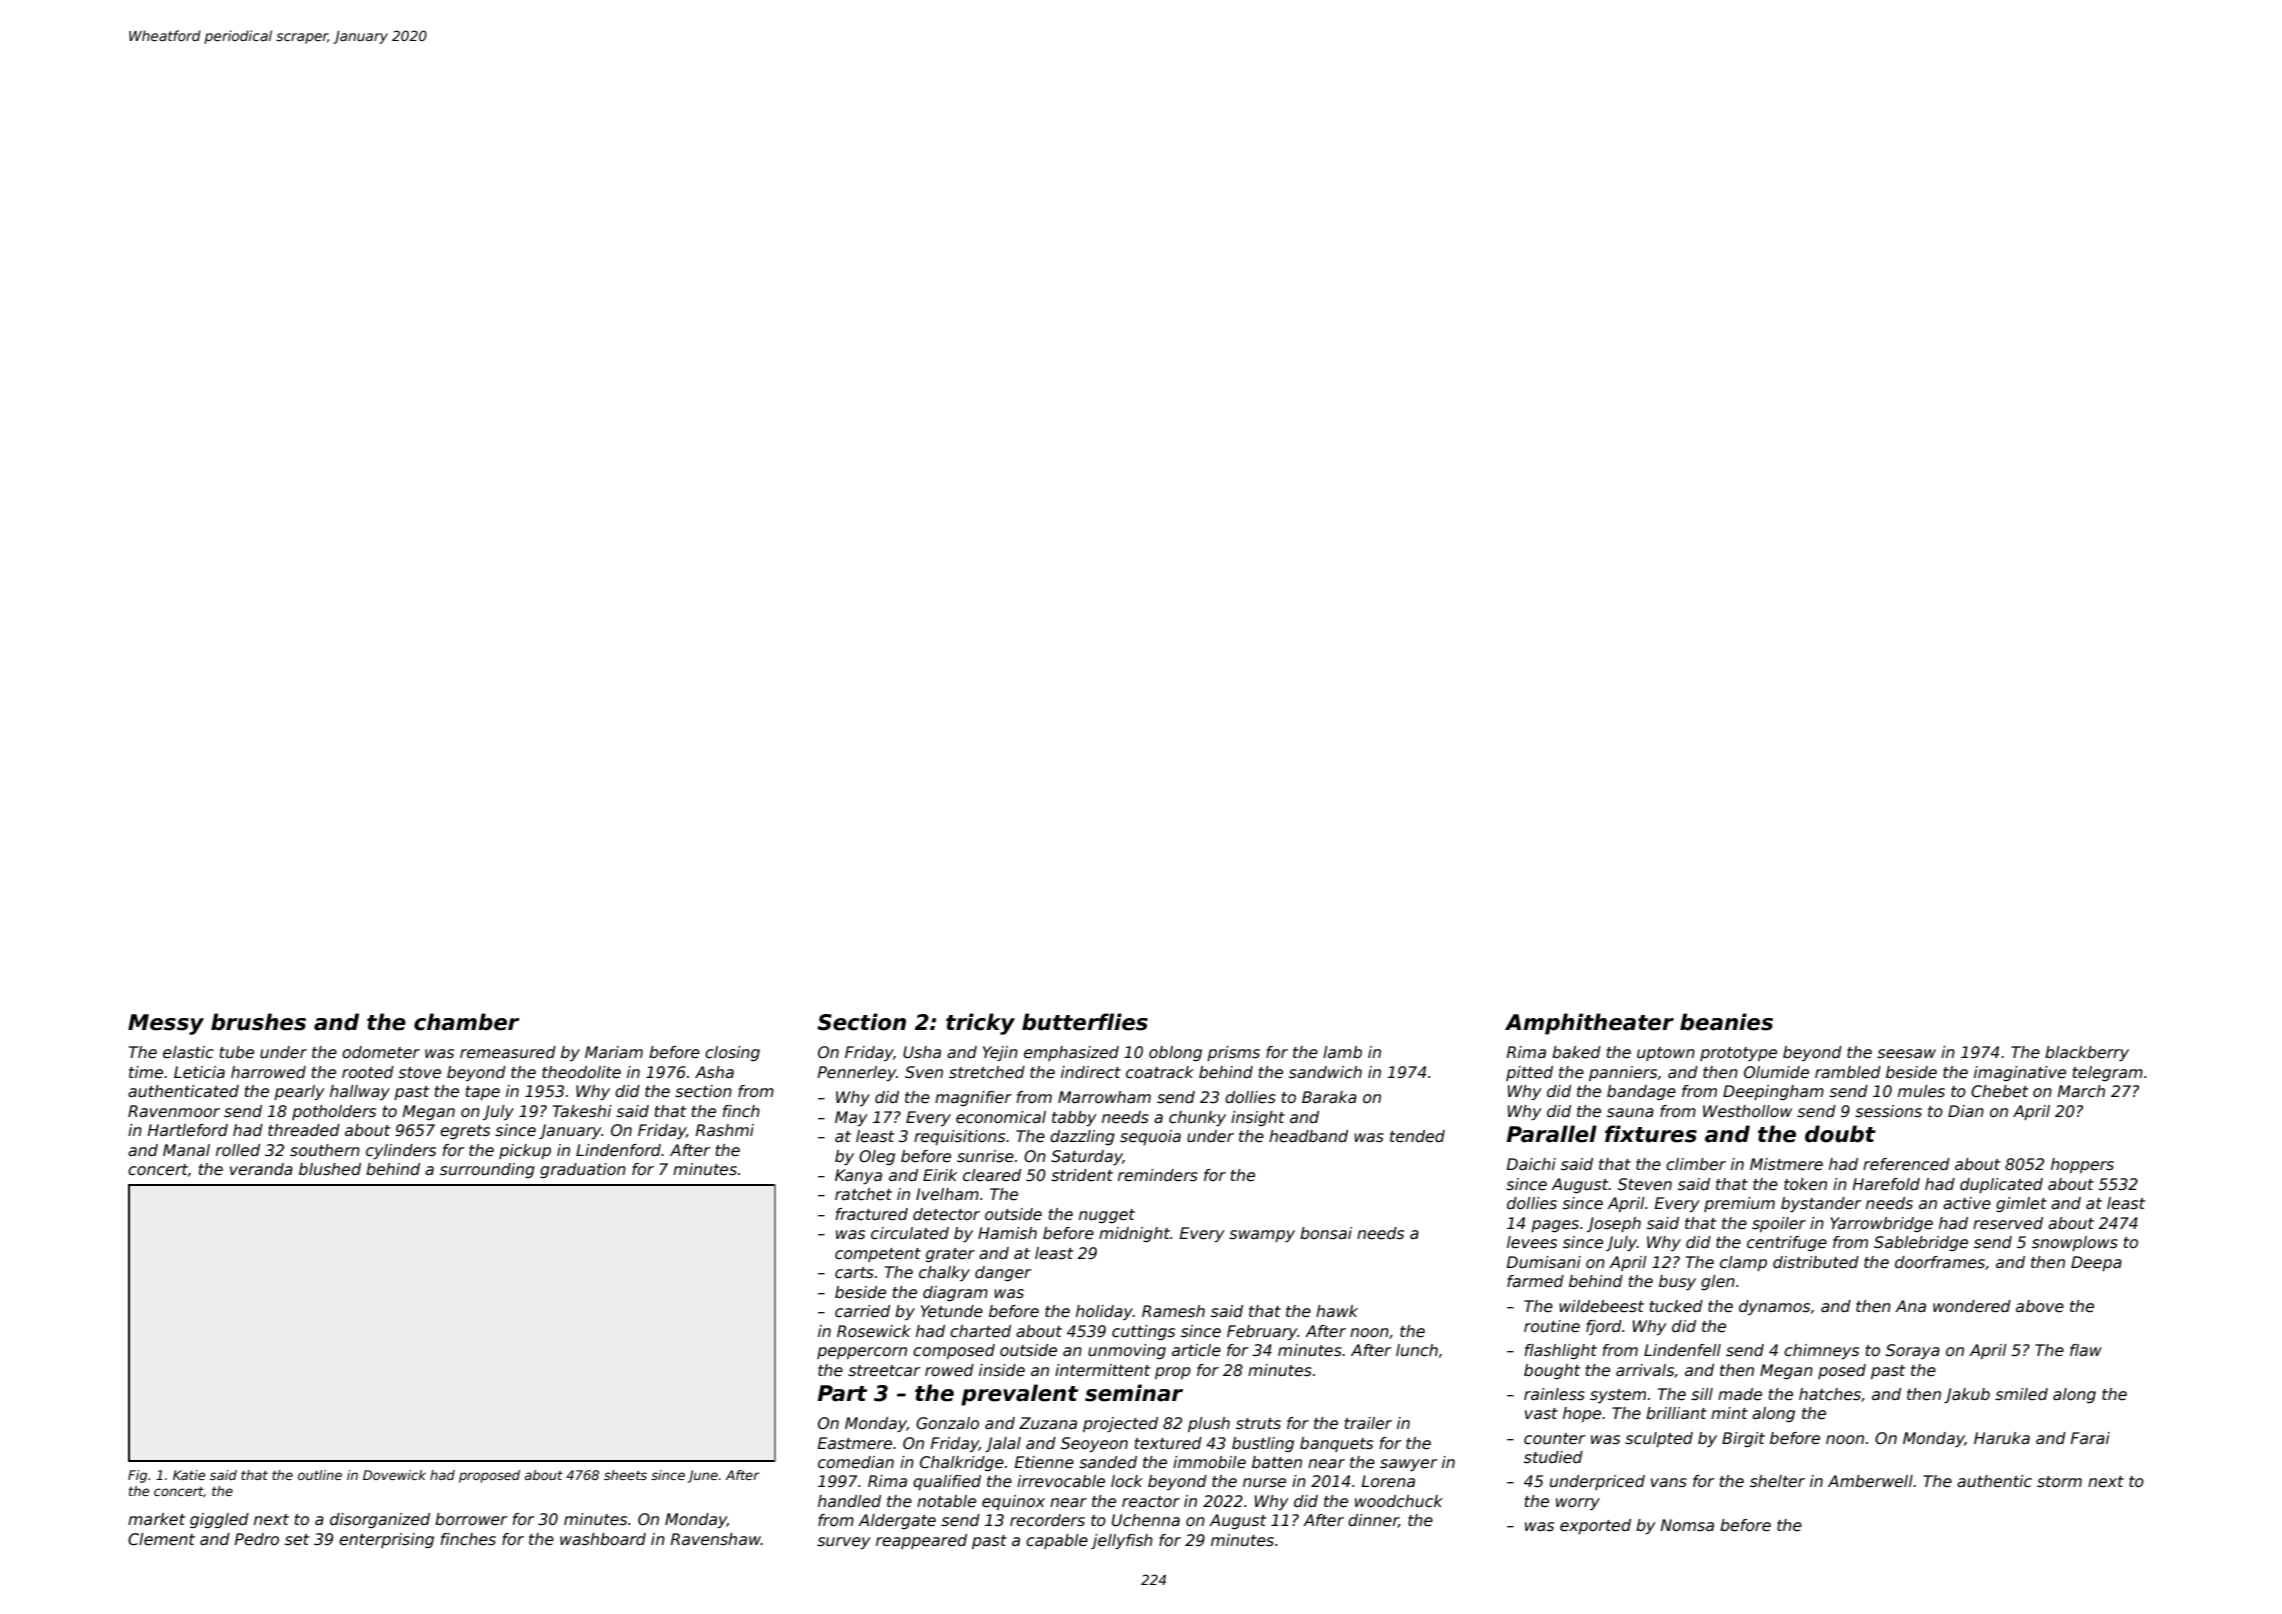  I want to click on Clement, so click(161, 1539).
